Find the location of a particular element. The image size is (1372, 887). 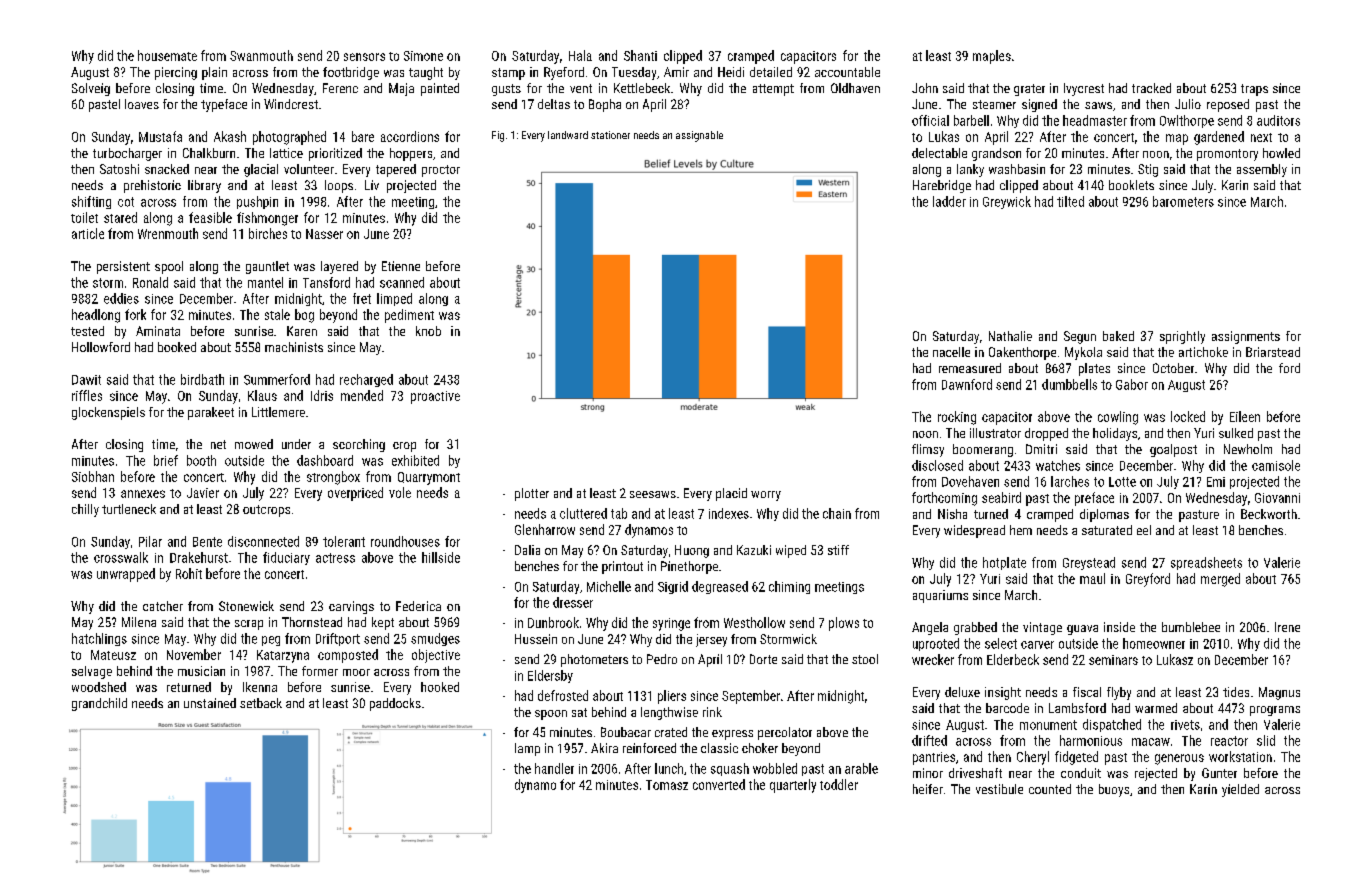

nacelle is located at coordinates (951, 352).
